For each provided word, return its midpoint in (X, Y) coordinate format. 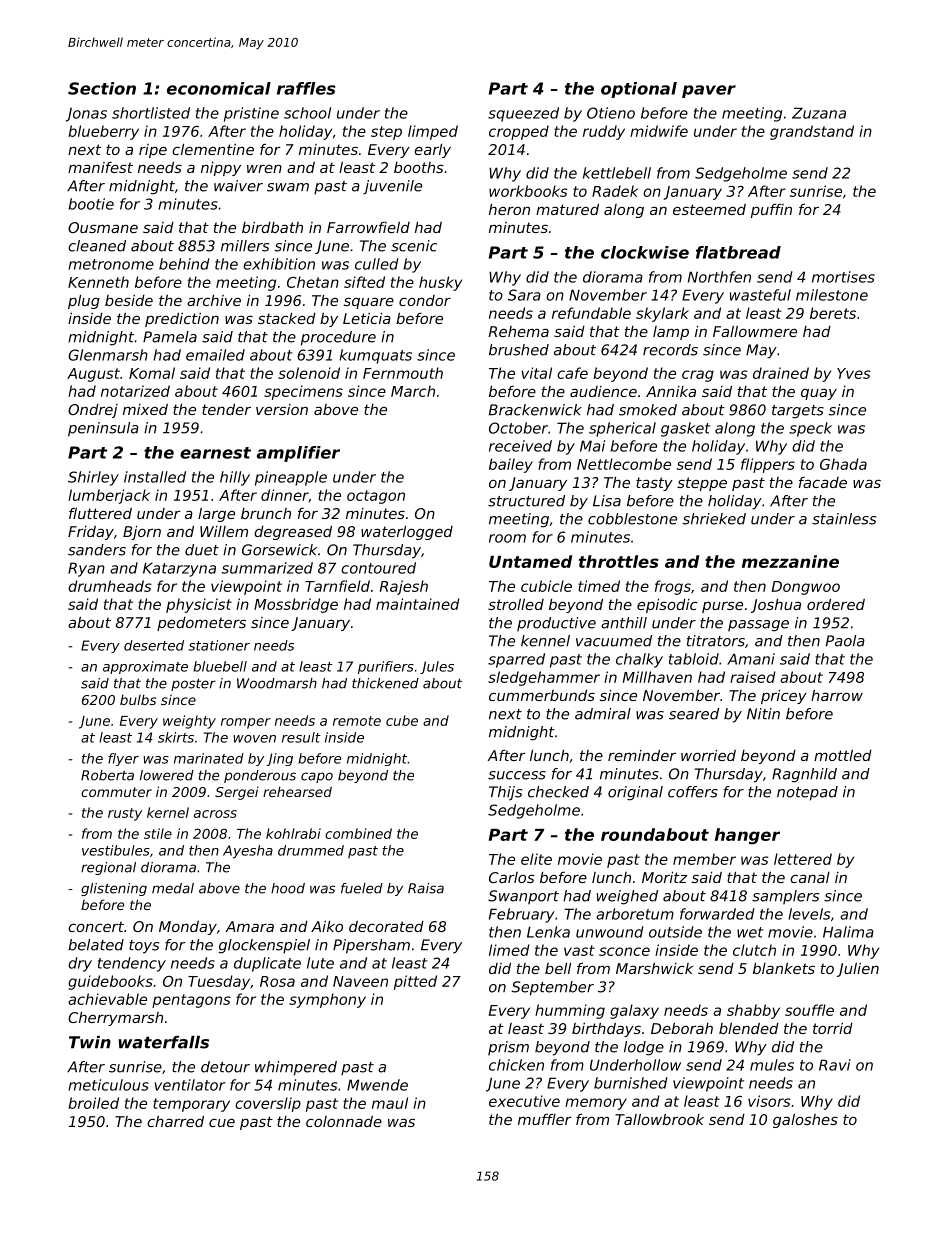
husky (440, 283)
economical (219, 88)
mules (772, 1065)
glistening (114, 889)
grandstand (812, 132)
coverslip (268, 1104)
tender (226, 409)
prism (508, 1048)
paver (709, 91)
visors (769, 1101)
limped (433, 132)
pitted (415, 982)
